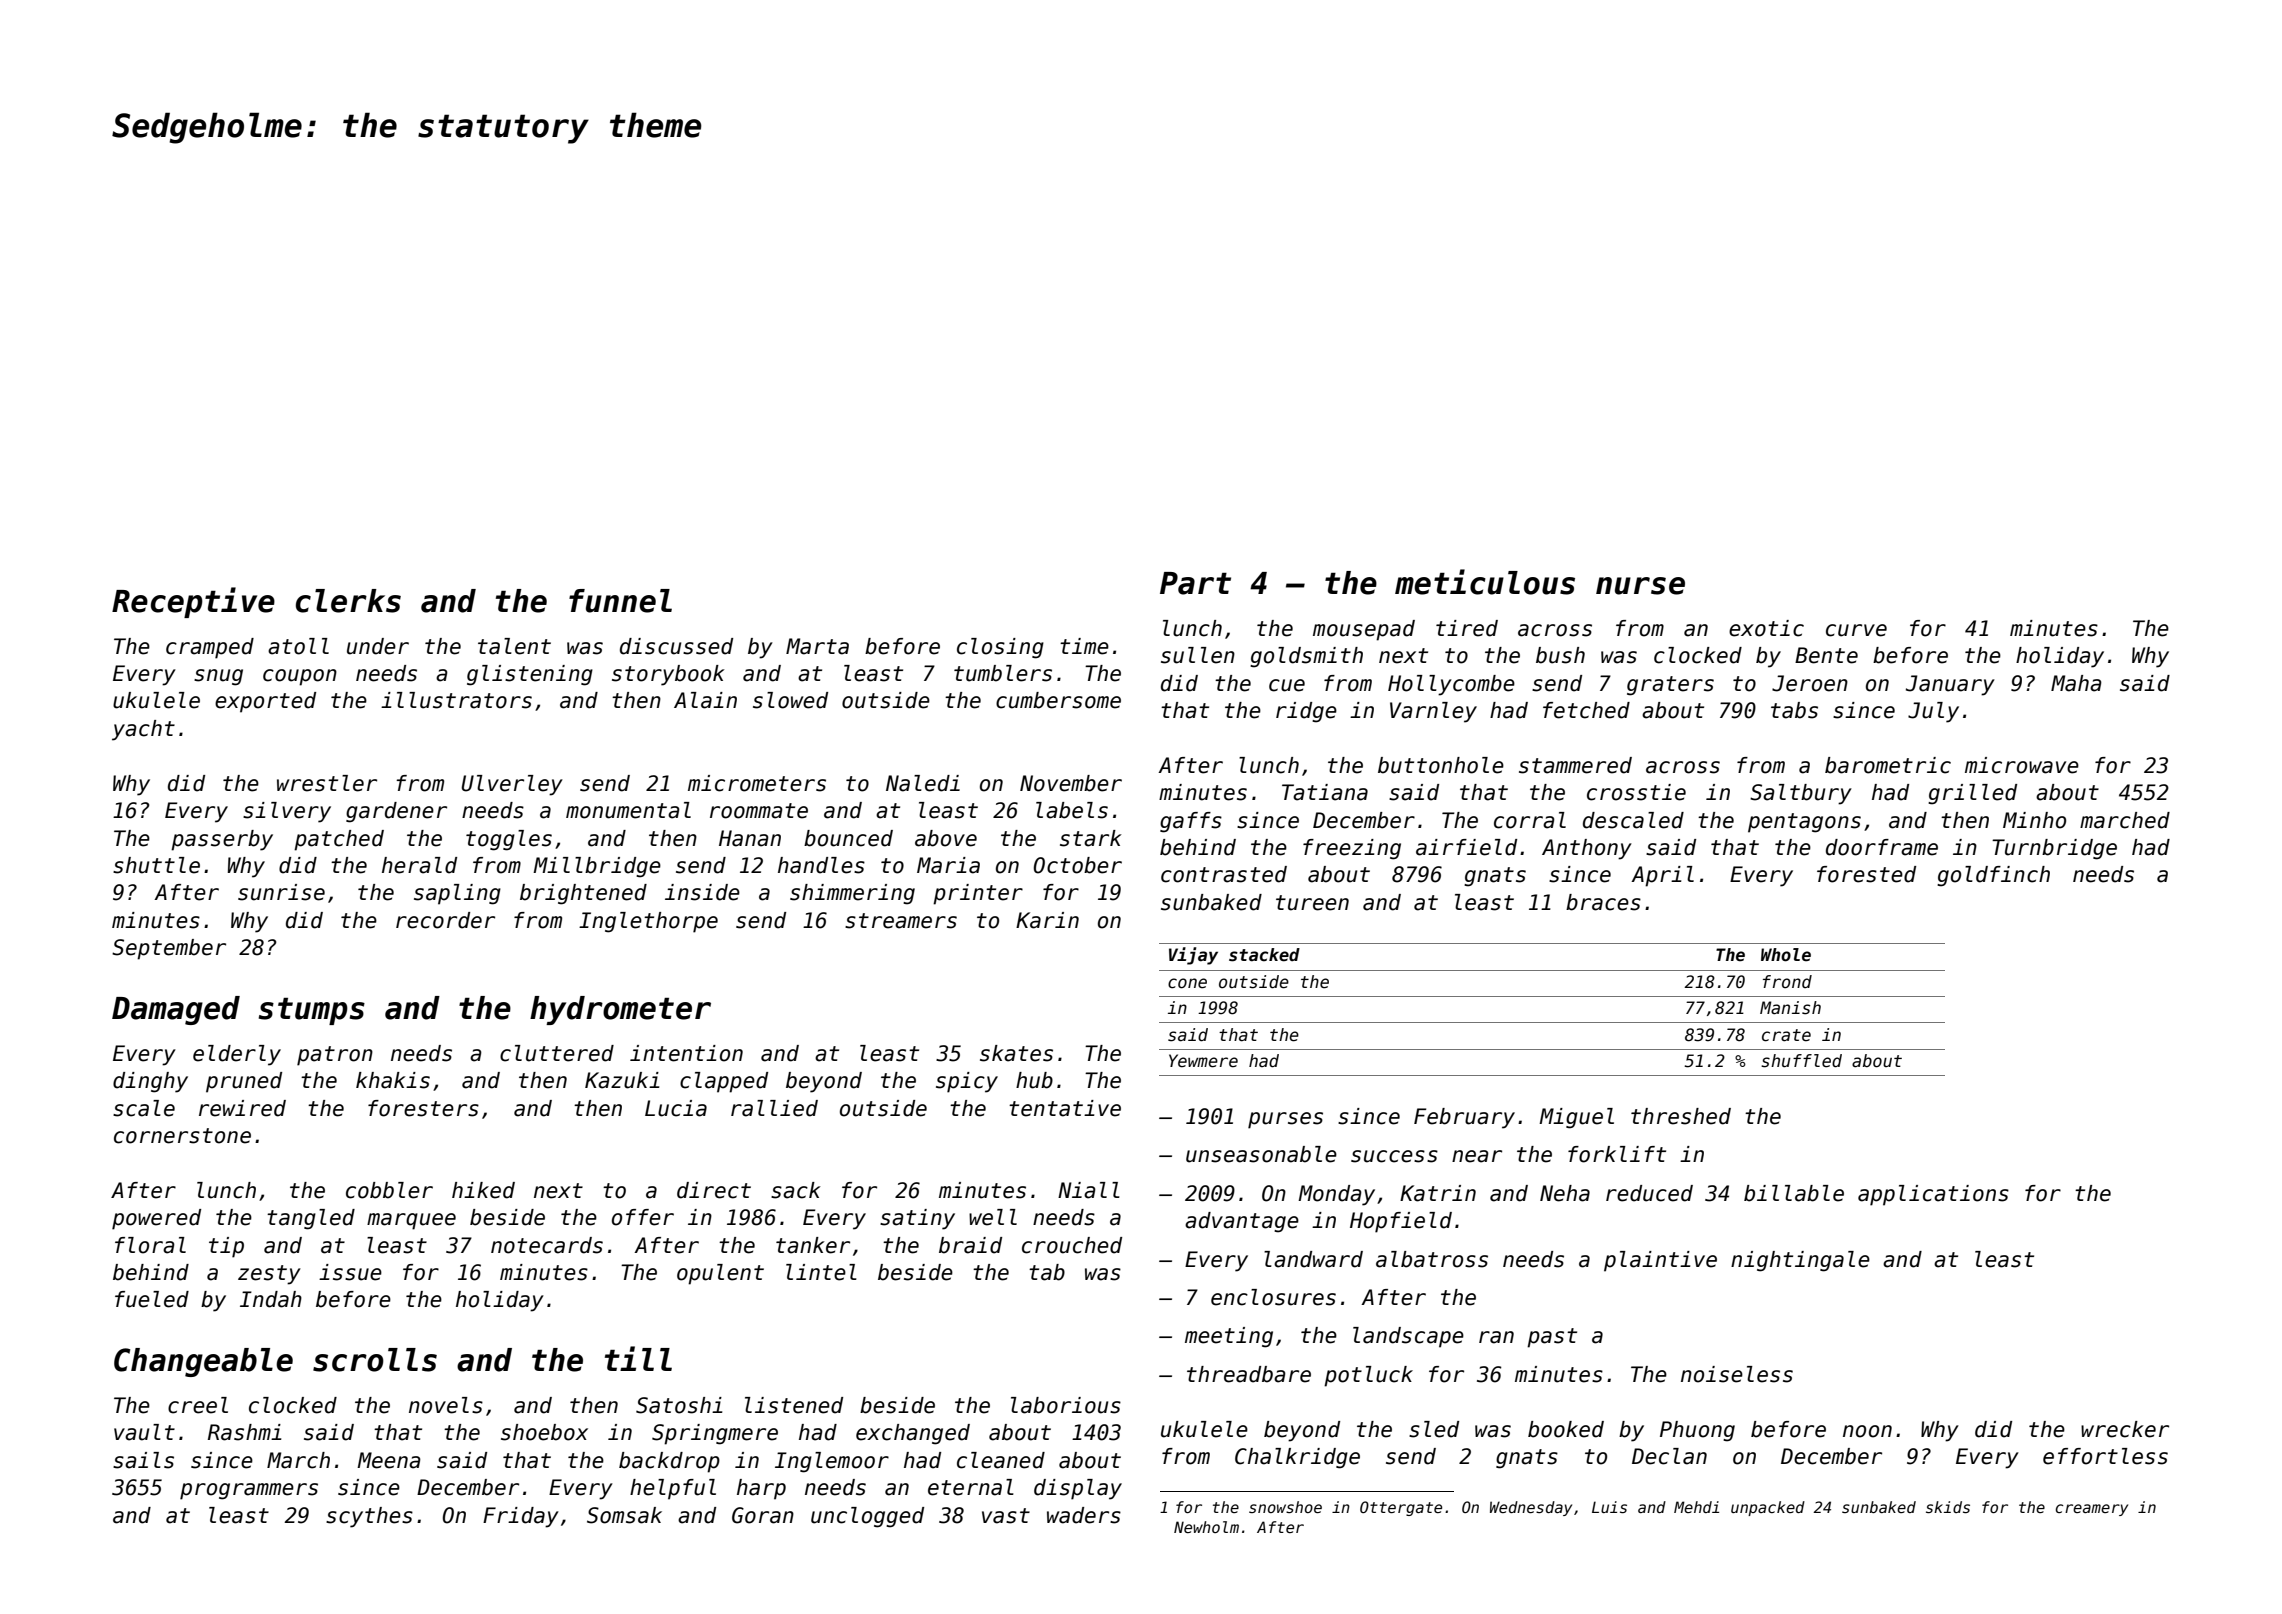 Image resolution: width=2282 pixels, height=1614 pixels. I want to click on wrecker, so click(2125, 1429).
